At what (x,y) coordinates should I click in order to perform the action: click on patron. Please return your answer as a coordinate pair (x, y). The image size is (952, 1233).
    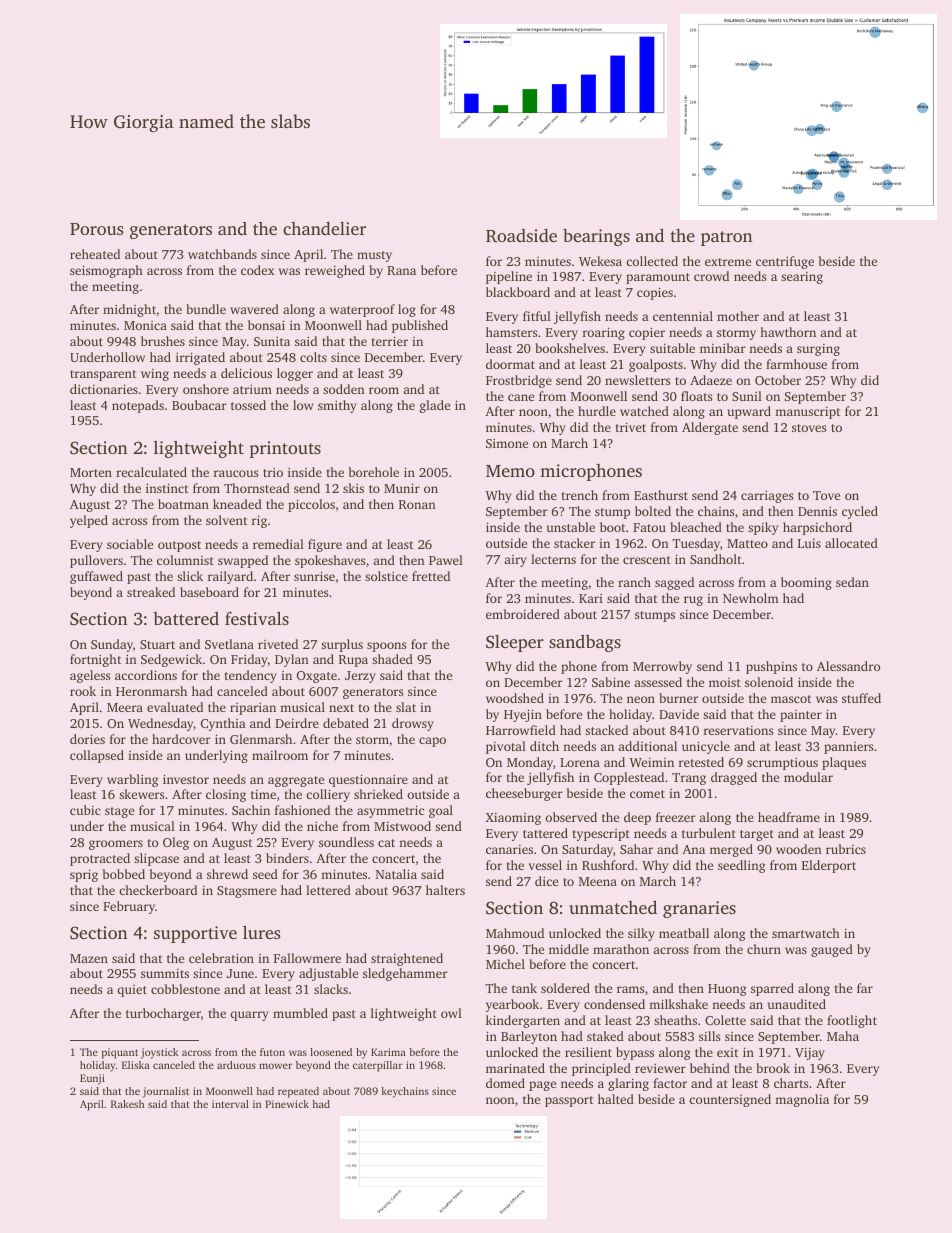
    Looking at the image, I should click on (726, 238).
